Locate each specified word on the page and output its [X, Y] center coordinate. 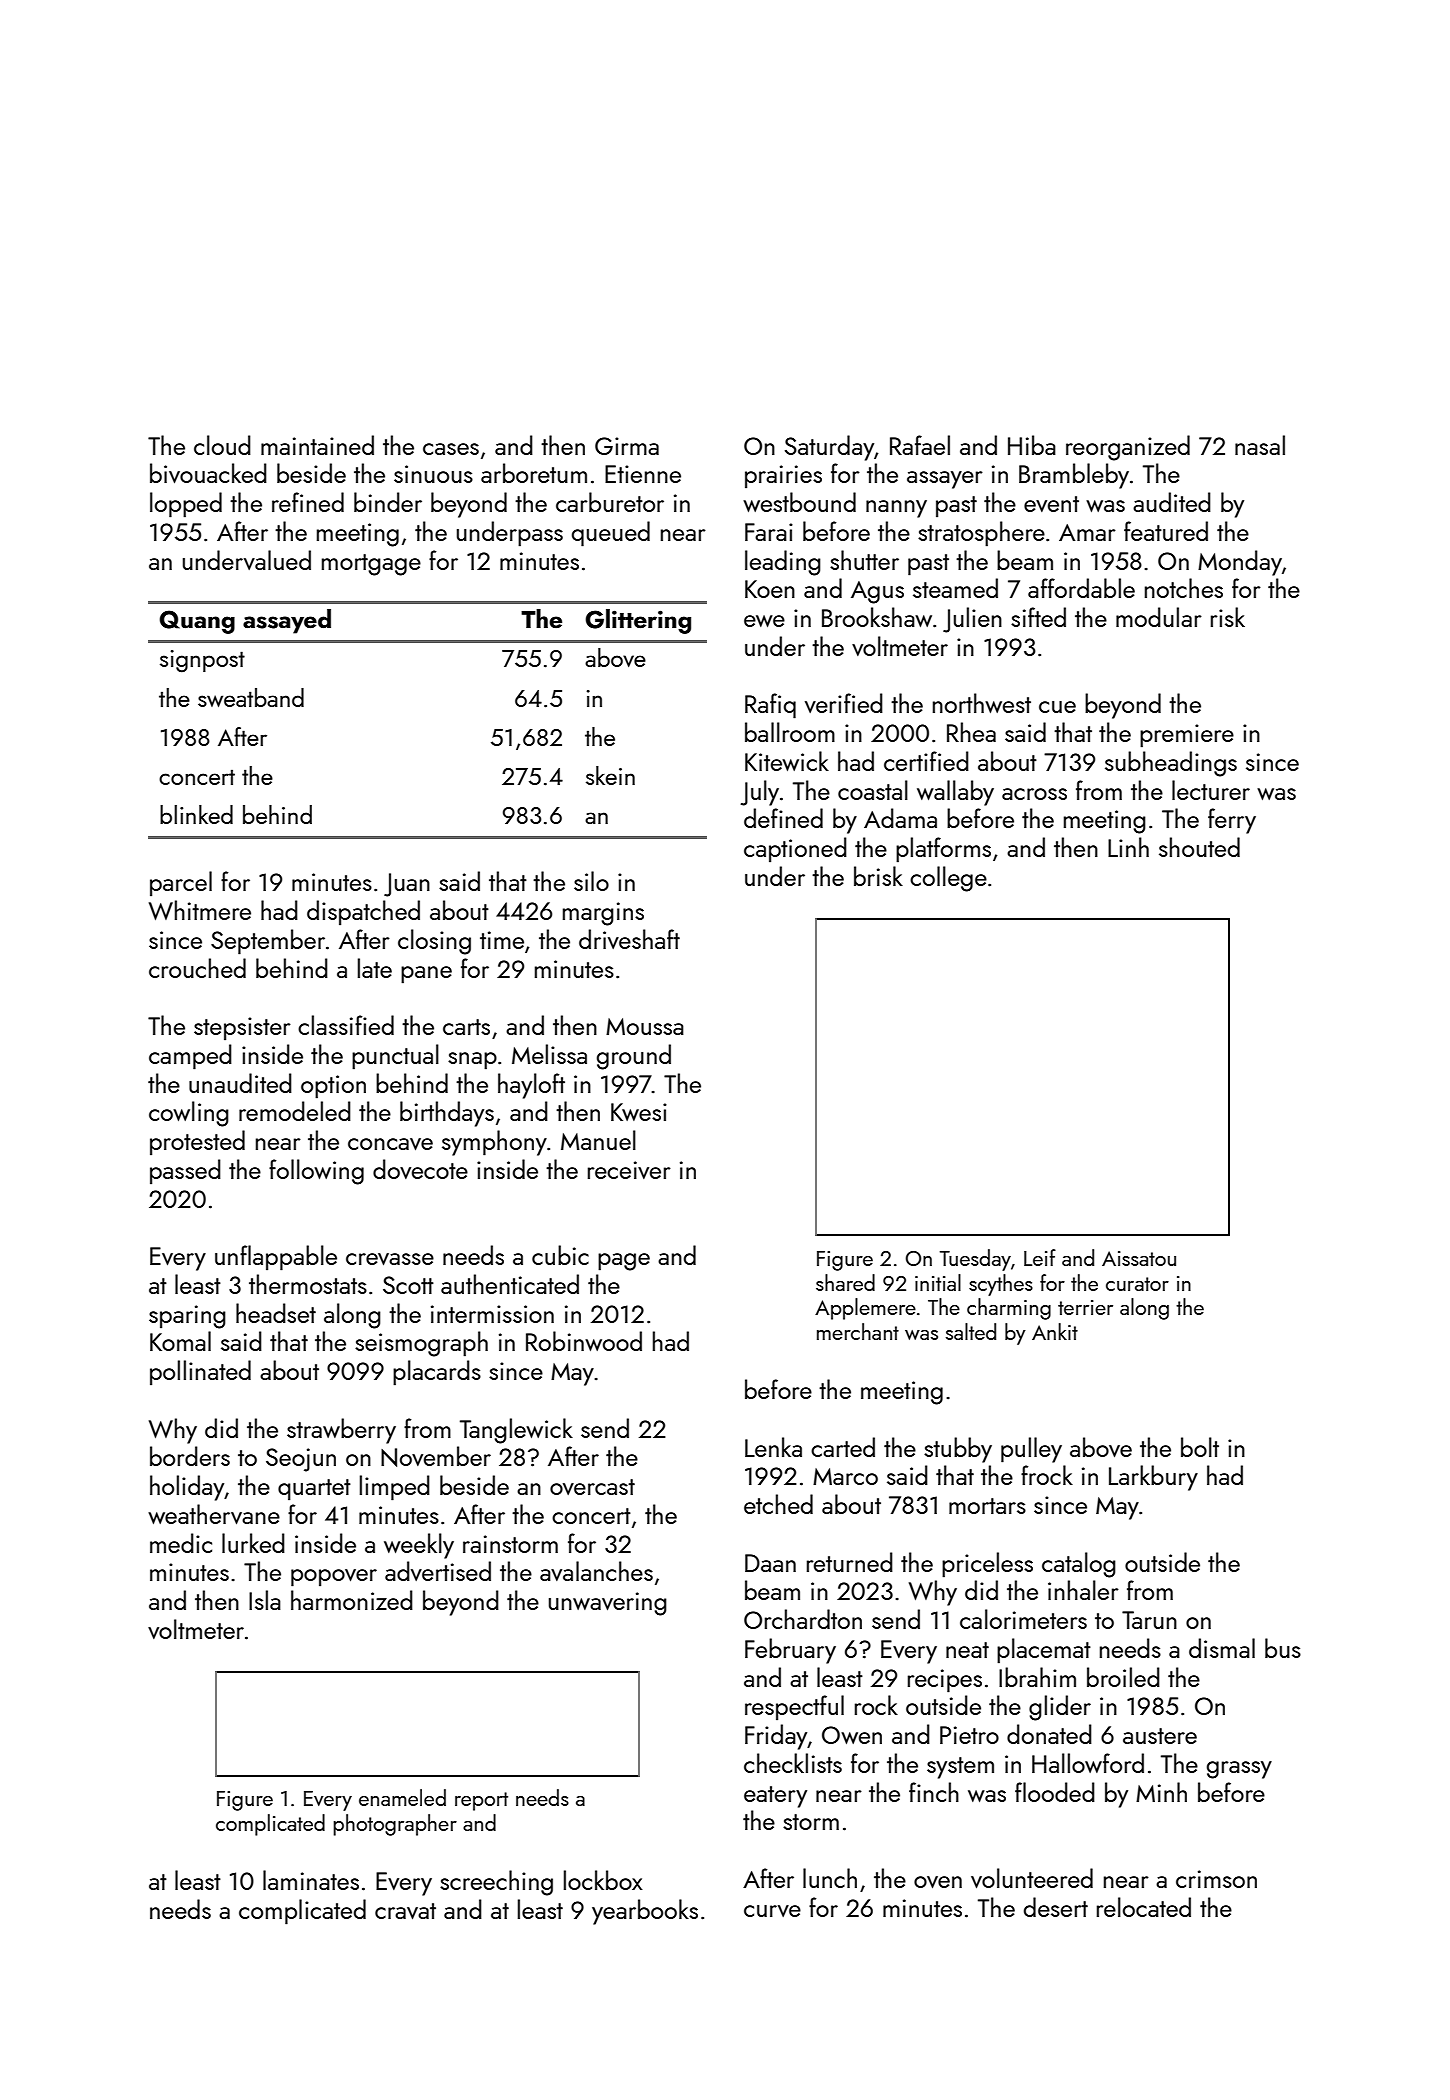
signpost [202, 661]
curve [772, 1911]
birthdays [447, 1114]
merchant [858, 1331]
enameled [402, 1797]
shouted [1199, 847]
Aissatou [1139, 1258]
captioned [795, 850]
